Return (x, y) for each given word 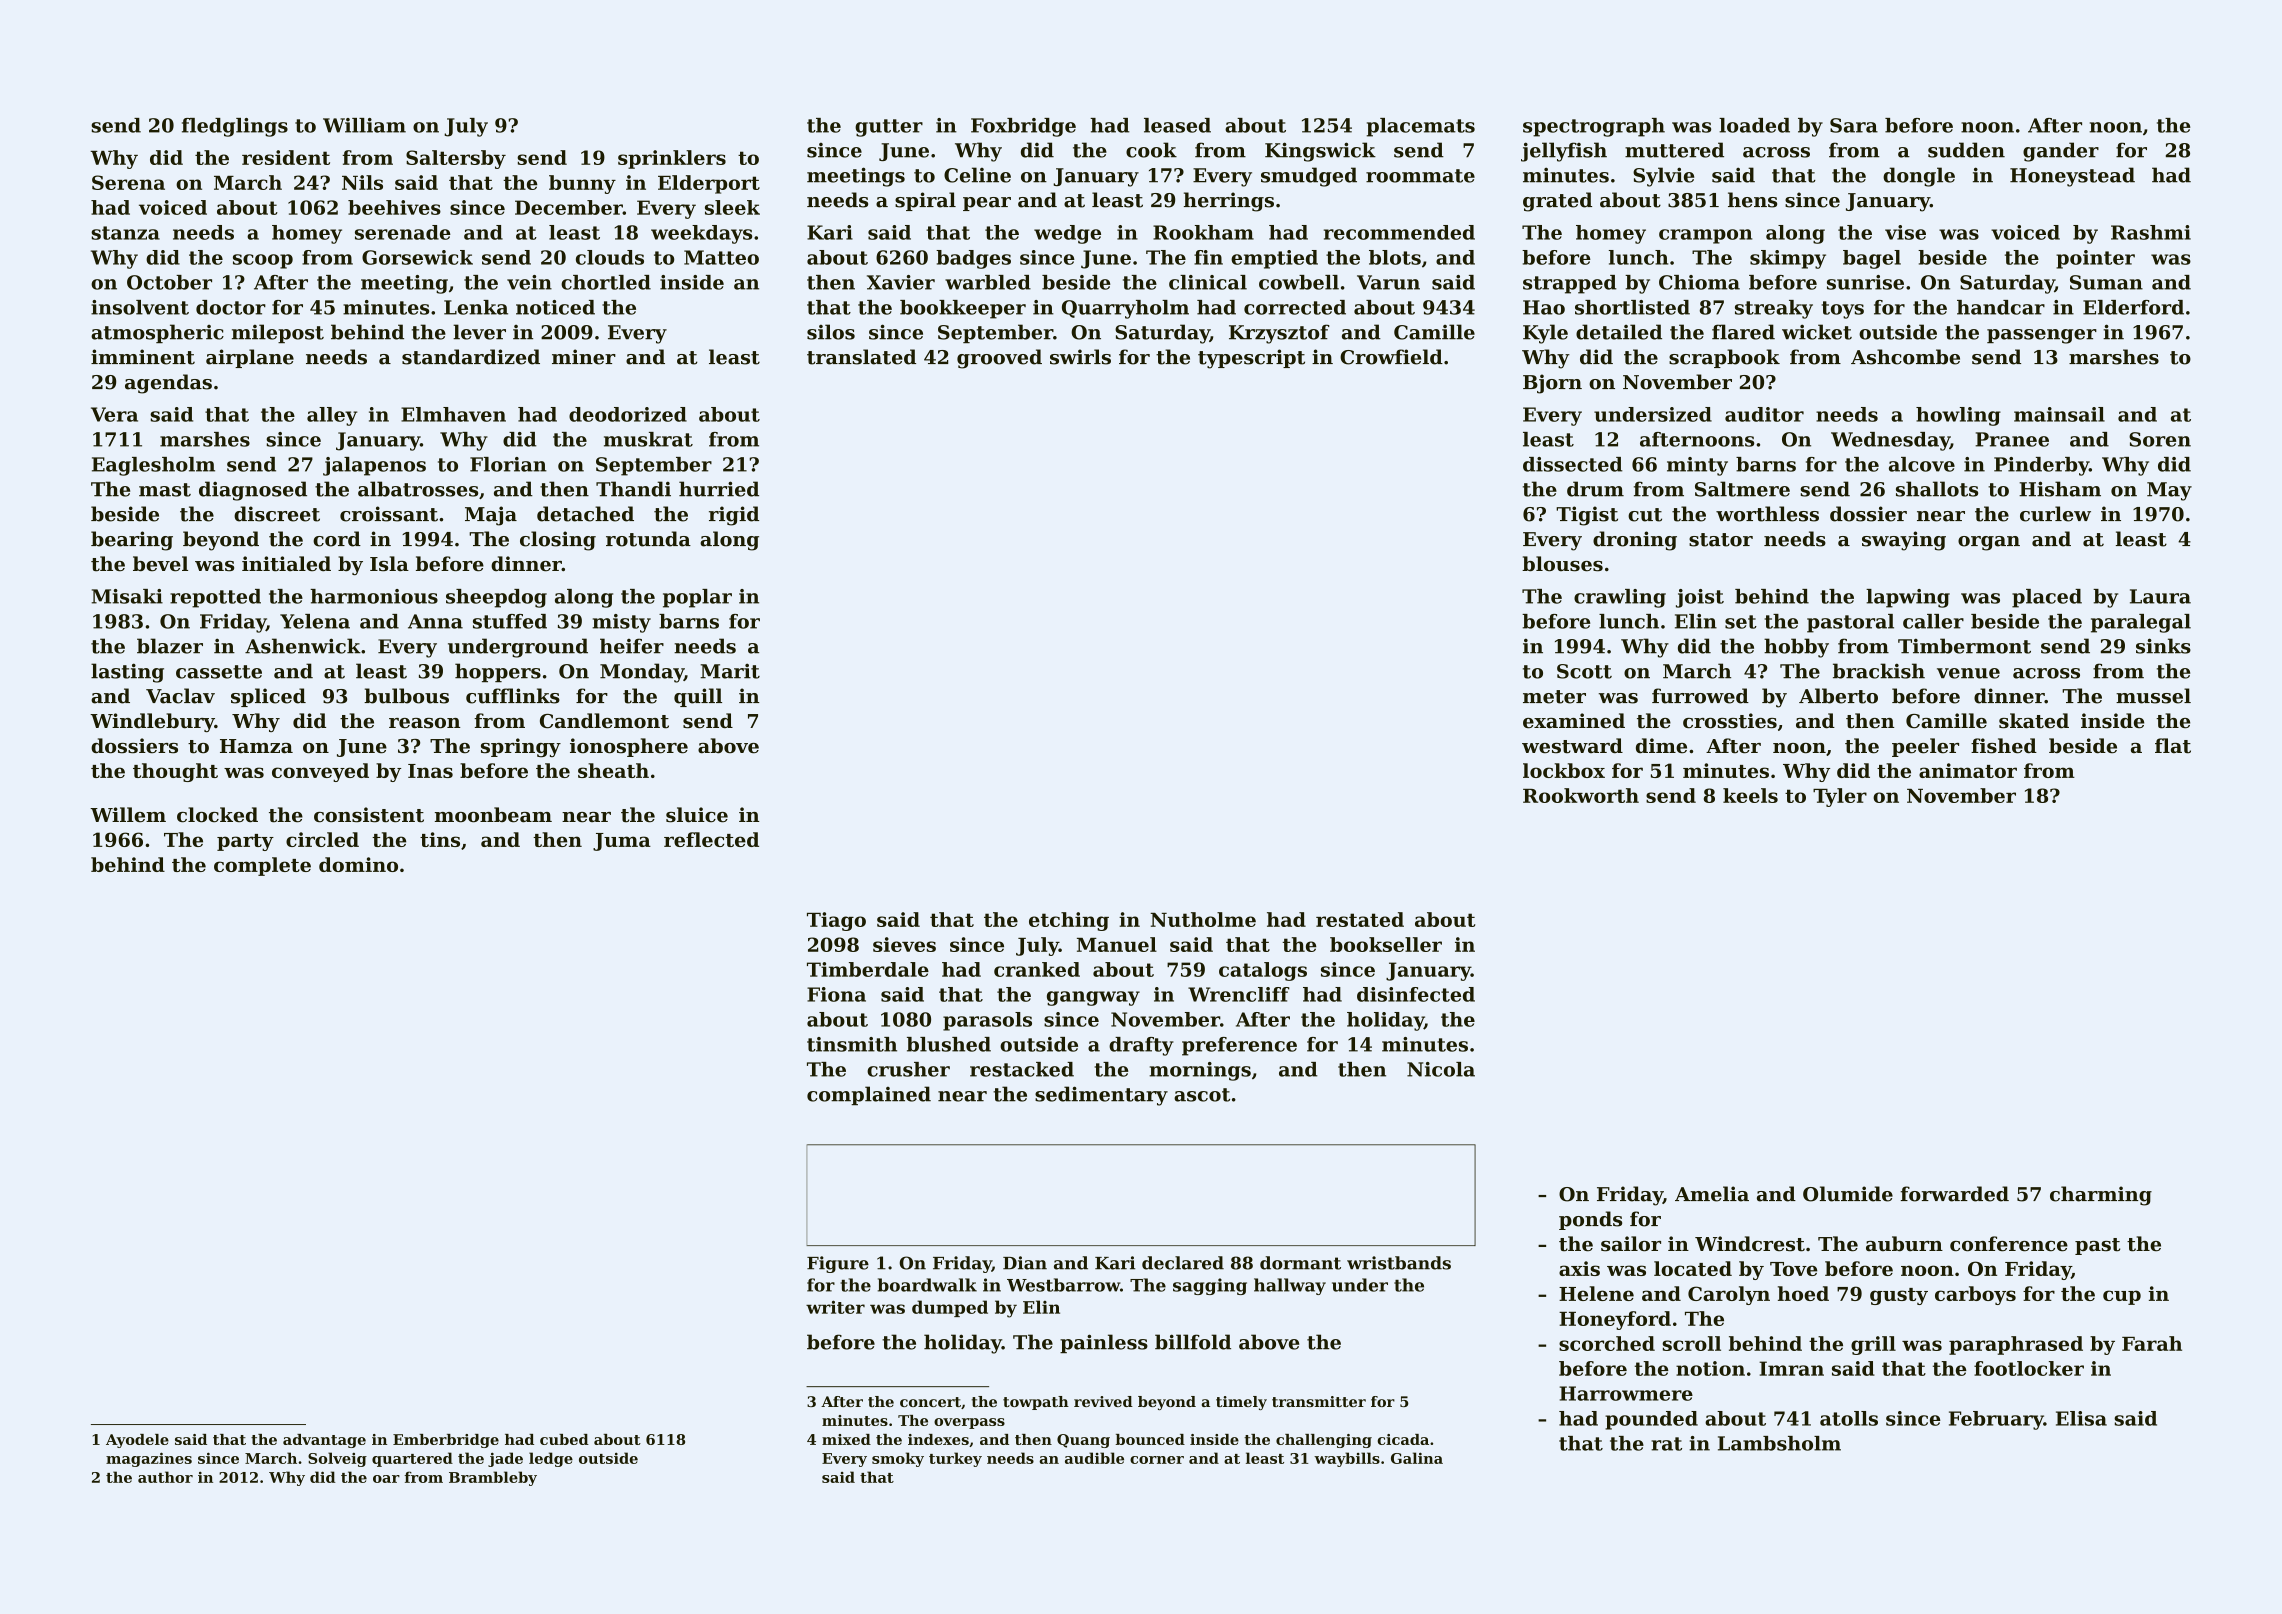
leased (1177, 125)
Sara (1854, 125)
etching (1069, 921)
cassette (219, 672)
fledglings (235, 127)
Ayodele (137, 1441)
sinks (2163, 646)
